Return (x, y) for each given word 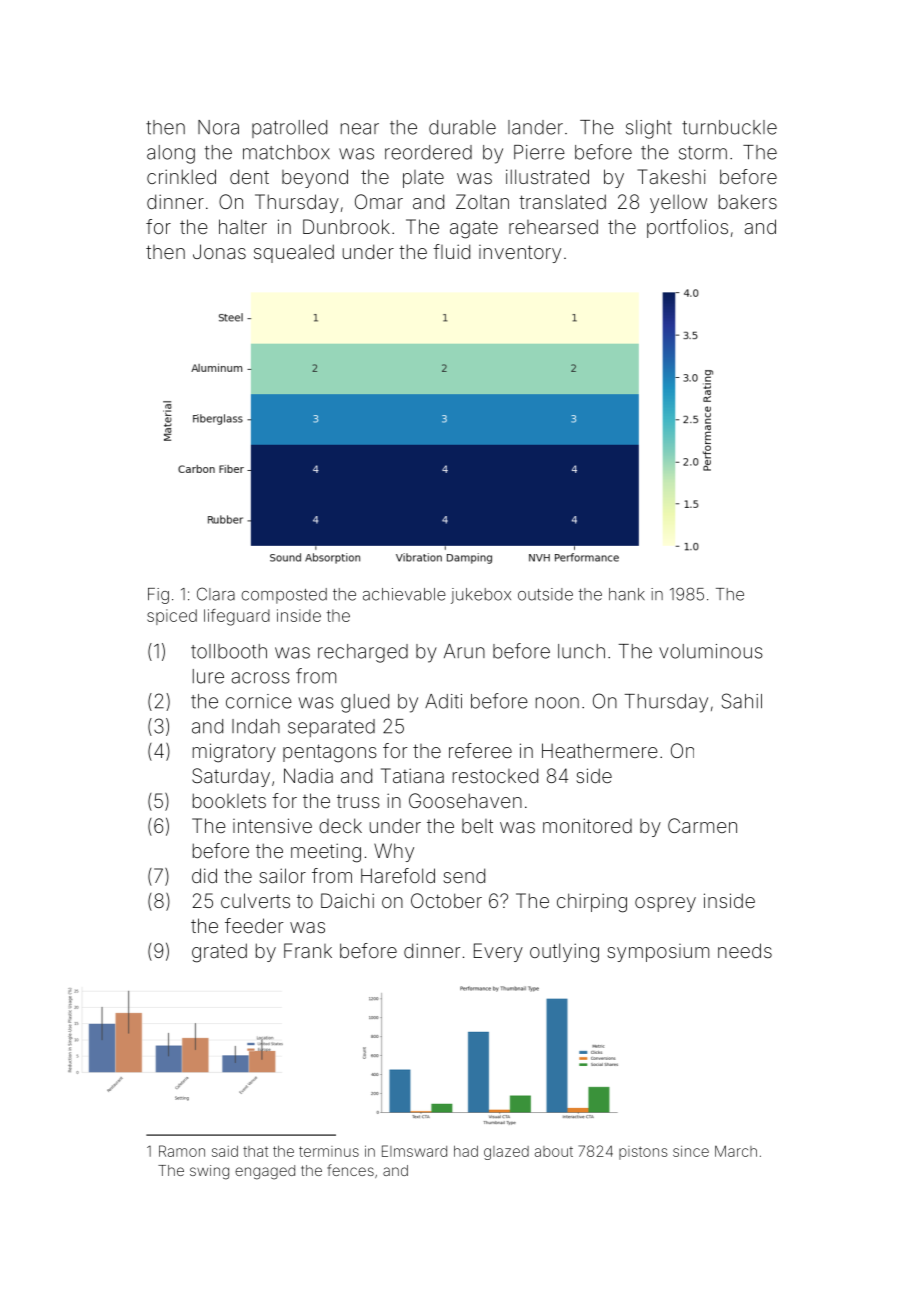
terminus (329, 1151)
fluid (451, 251)
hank (627, 594)
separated (331, 728)
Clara (216, 594)
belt (477, 826)
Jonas (219, 251)
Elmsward (414, 1151)
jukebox (481, 596)
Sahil (742, 701)
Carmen (702, 825)
